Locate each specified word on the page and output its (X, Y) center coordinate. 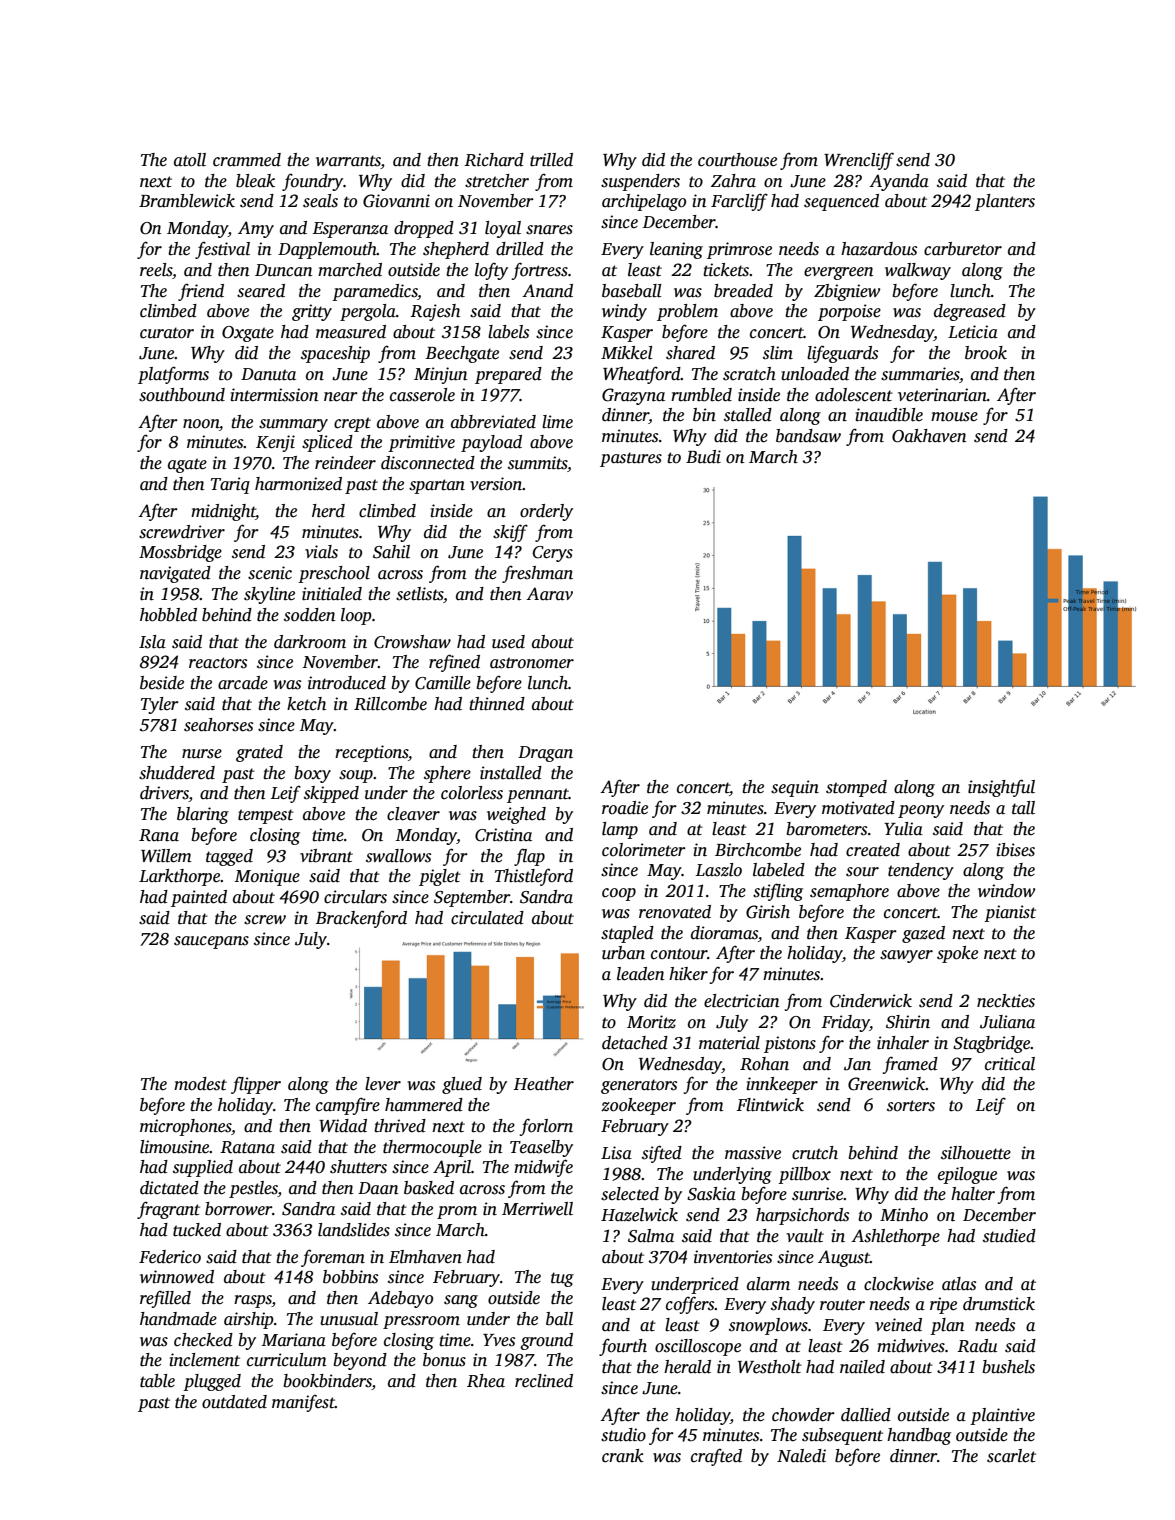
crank (623, 1456)
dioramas (724, 933)
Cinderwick (871, 1001)
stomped (856, 788)
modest (200, 1084)
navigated (175, 574)
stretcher (497, 181)
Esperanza (350, 230)
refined (454, 663)
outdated (234, 1402)
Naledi (801, 1456)
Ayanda (899, 182)
